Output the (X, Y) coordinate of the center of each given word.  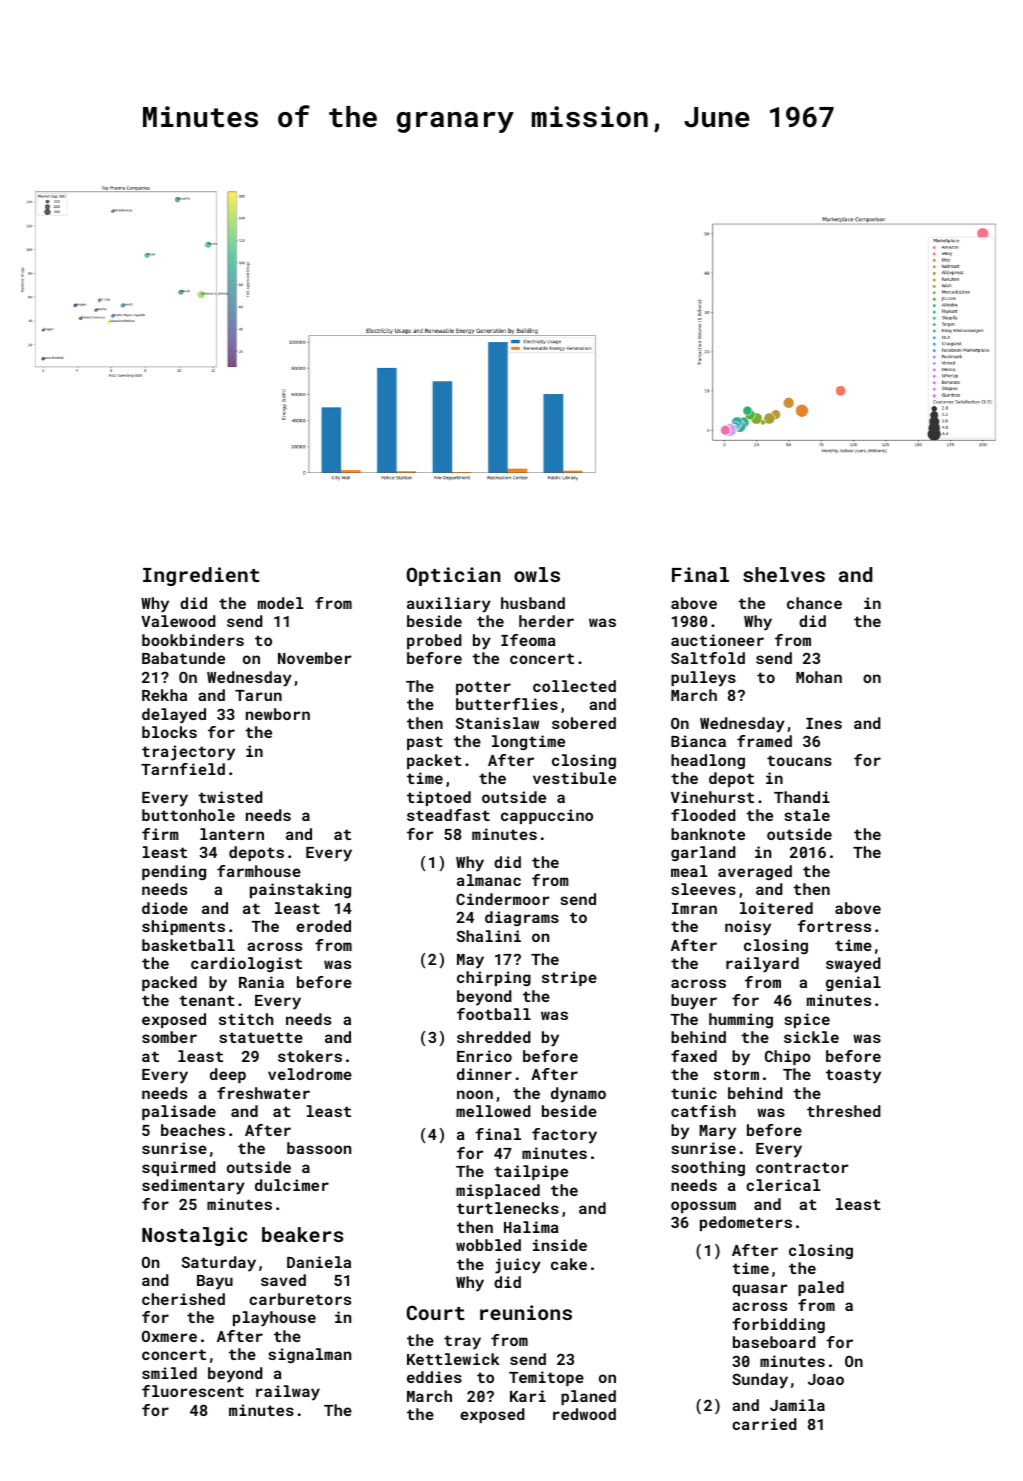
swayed (853, 965)
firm (160, 834)
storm (736, 1074)
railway (288, 1393)
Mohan (819, 677)
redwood (584, 1414)
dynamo (578, 1095)
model (281, 603)
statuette (261, 1037)
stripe (569, 978)
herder (546, 621)
